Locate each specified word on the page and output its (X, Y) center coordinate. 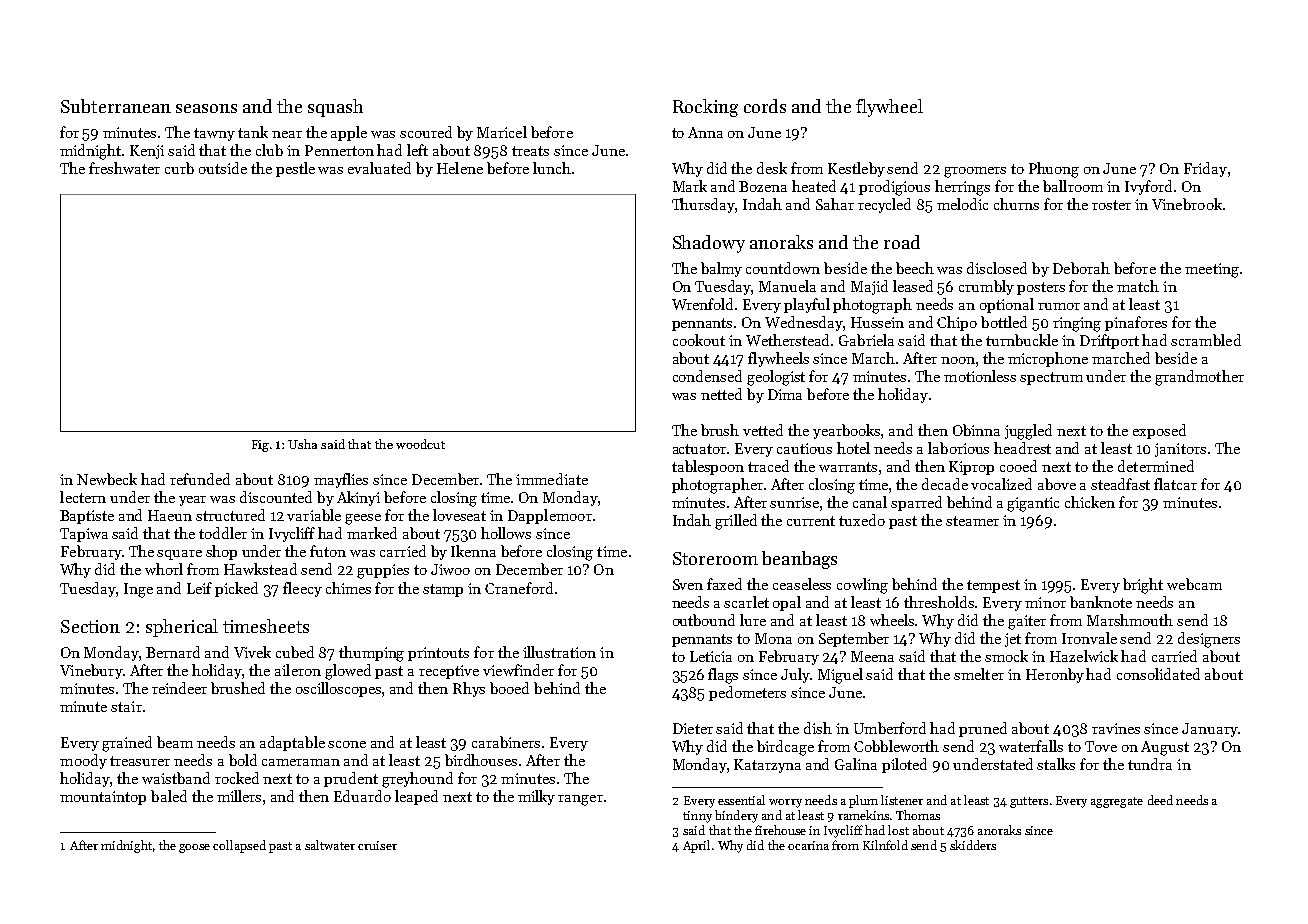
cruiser (377, 845)
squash (335, 108)
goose (194, 848)
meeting (1212, 270)
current (811, 521)
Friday (1205, 169)
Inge (138, 590)
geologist (776, 378)
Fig (260, 446)
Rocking (705, 108)
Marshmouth (1130, 620)
